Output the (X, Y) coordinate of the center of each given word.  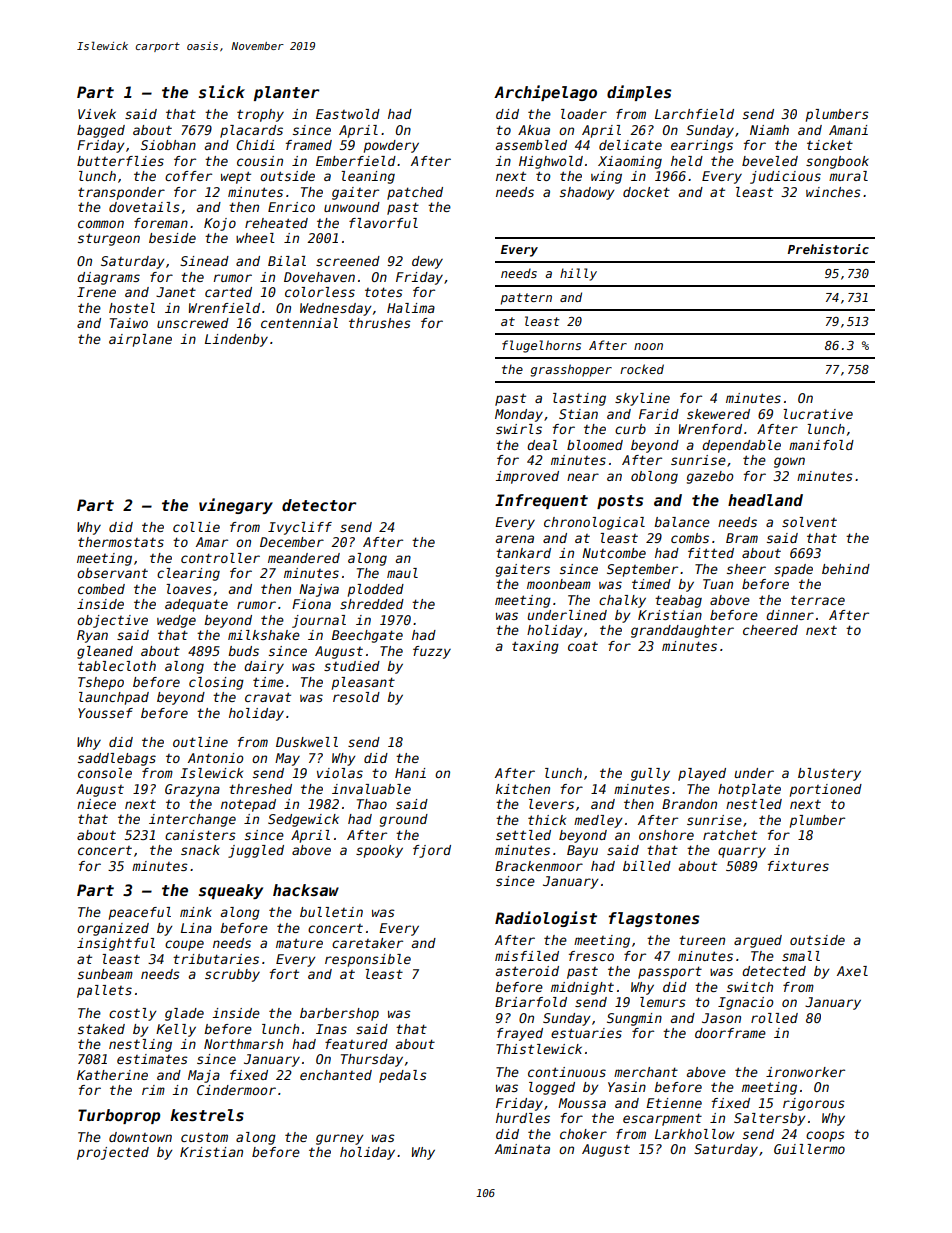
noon (648, 346)
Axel (852, 971)
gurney (339, 1139)
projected (113, 1153)
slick (221, 91)
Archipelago (545, 93)
